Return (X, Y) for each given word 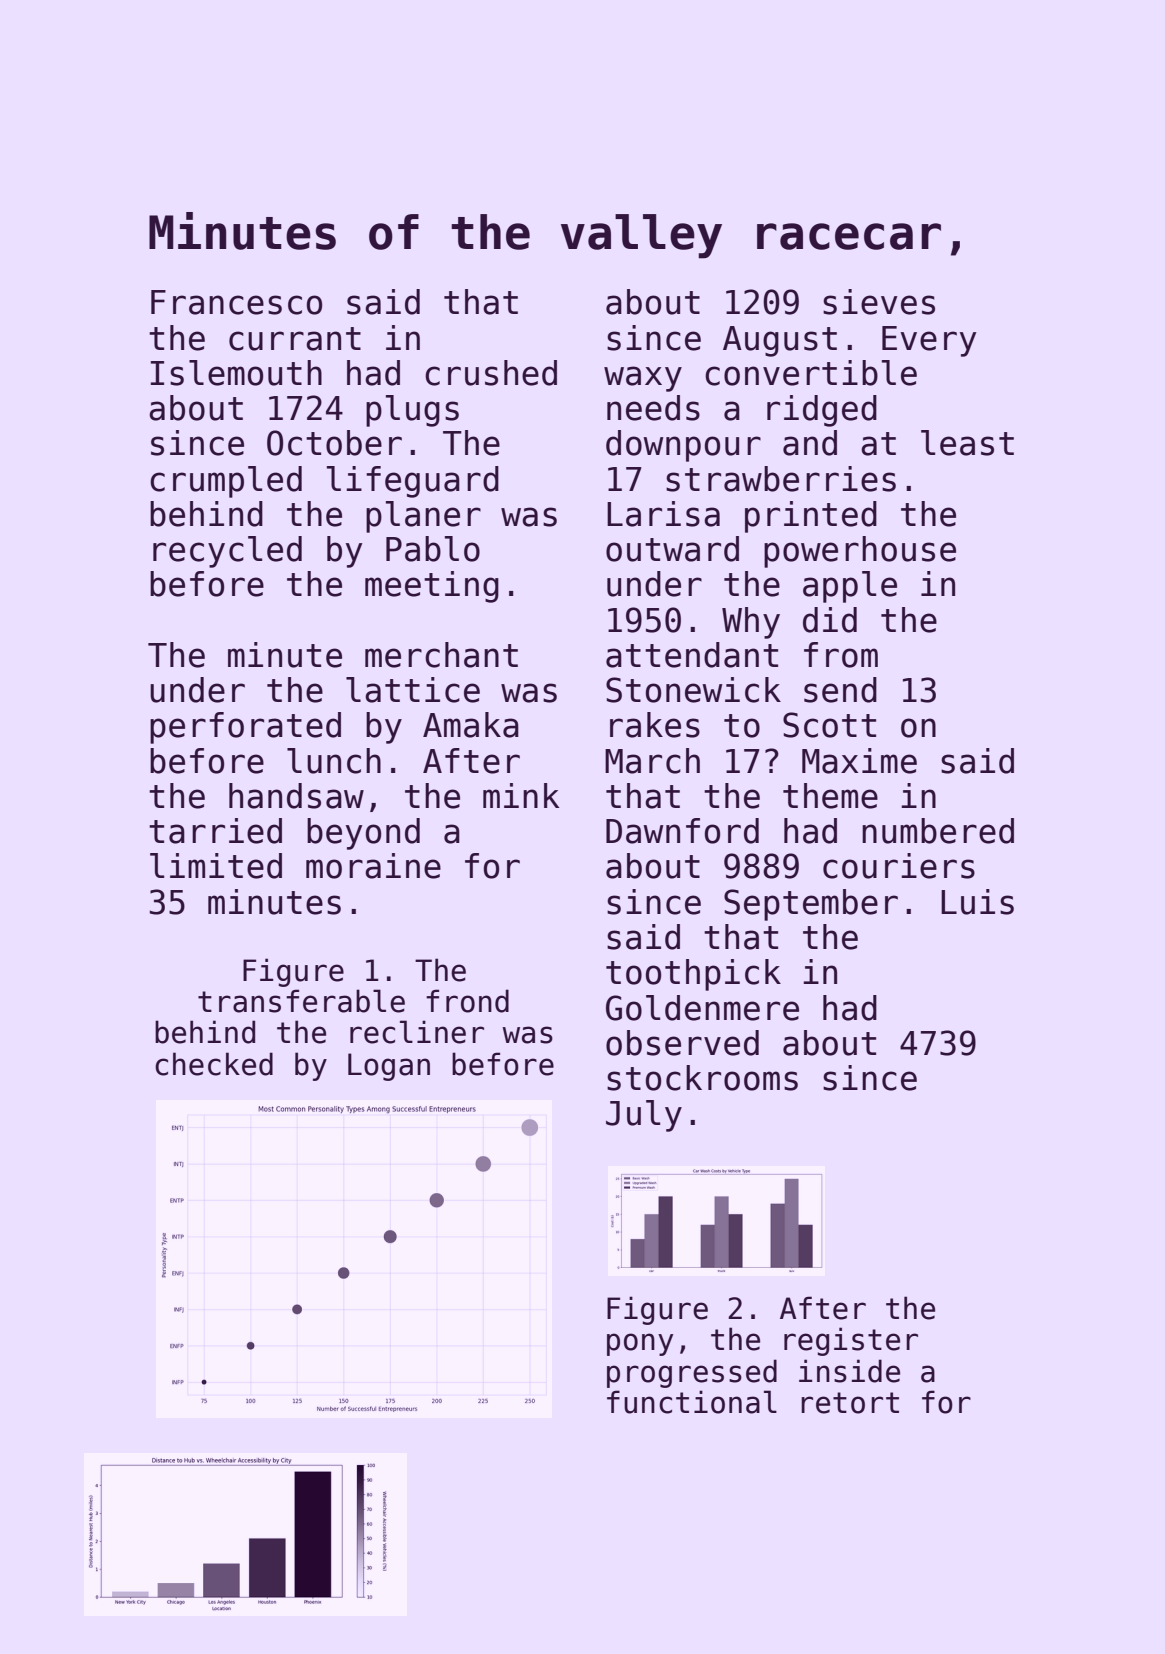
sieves (879, 302)
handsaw (296, 796)
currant (295, 339)
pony (640, 1344)
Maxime (859, 761)
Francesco (236, 302)
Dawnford (682, 831)
